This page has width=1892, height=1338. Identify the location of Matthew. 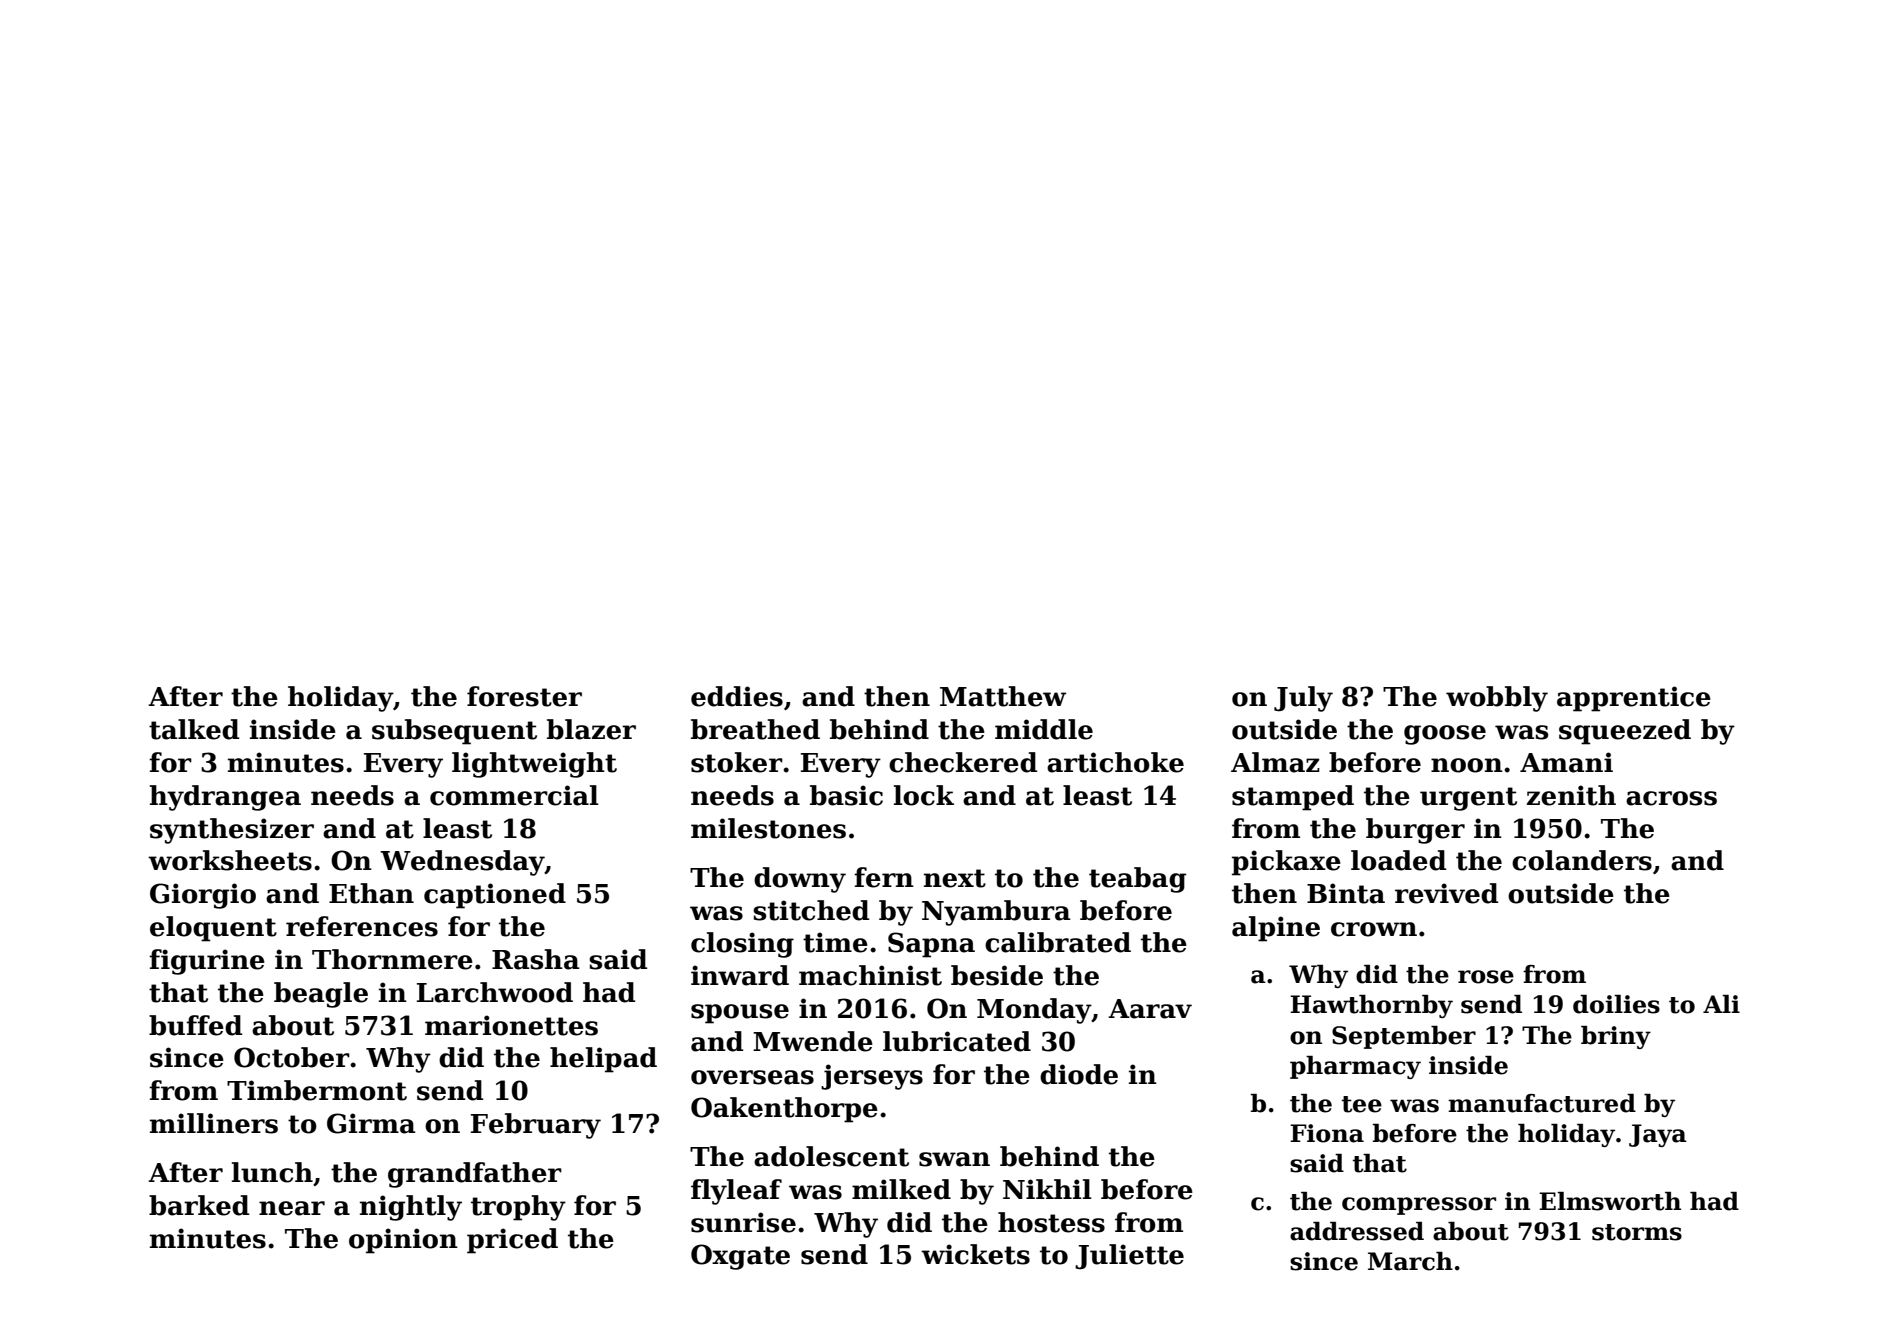
(1003, 696).
